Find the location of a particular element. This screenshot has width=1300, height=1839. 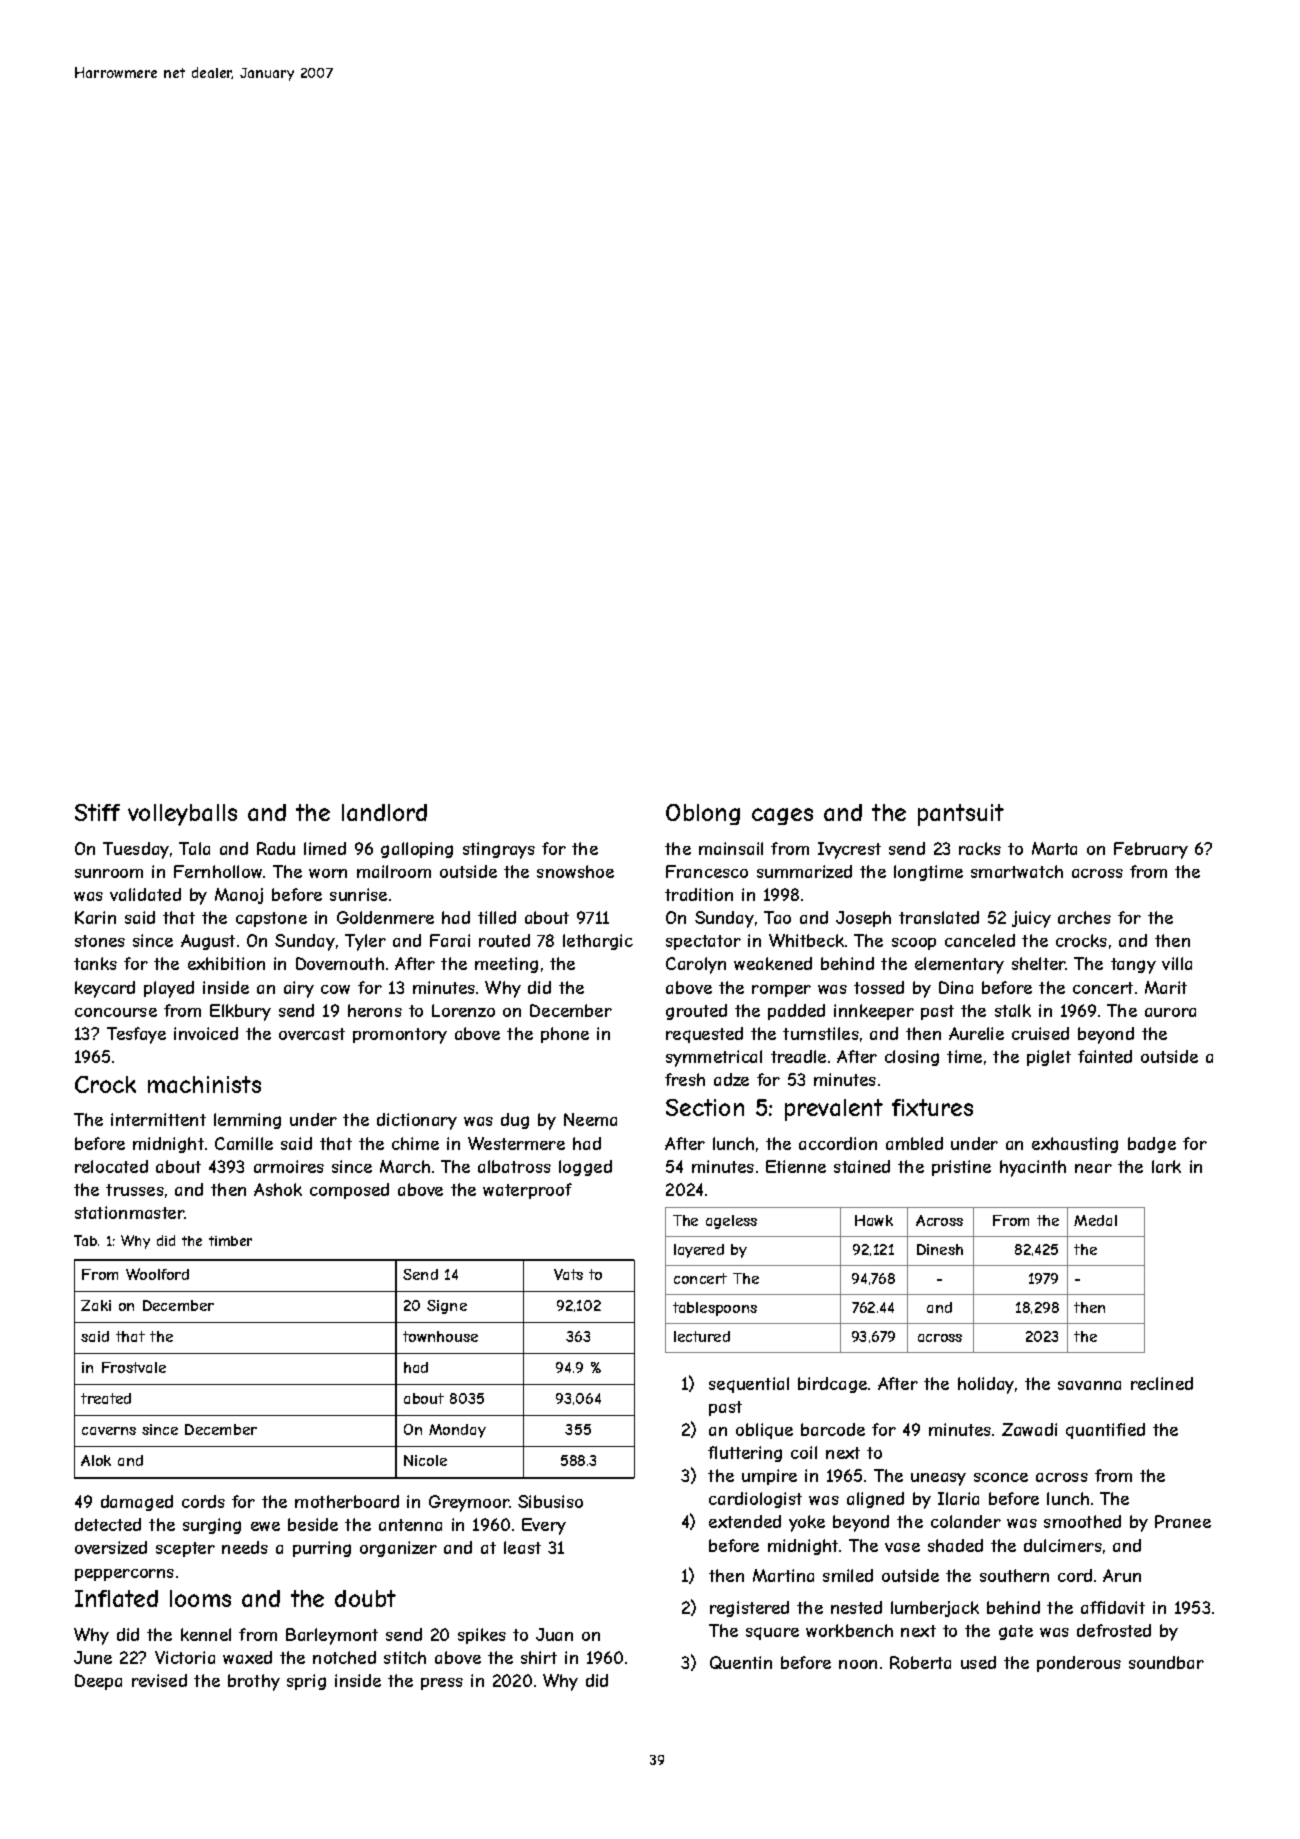

barcode is located at coordinates (833, 1429).
